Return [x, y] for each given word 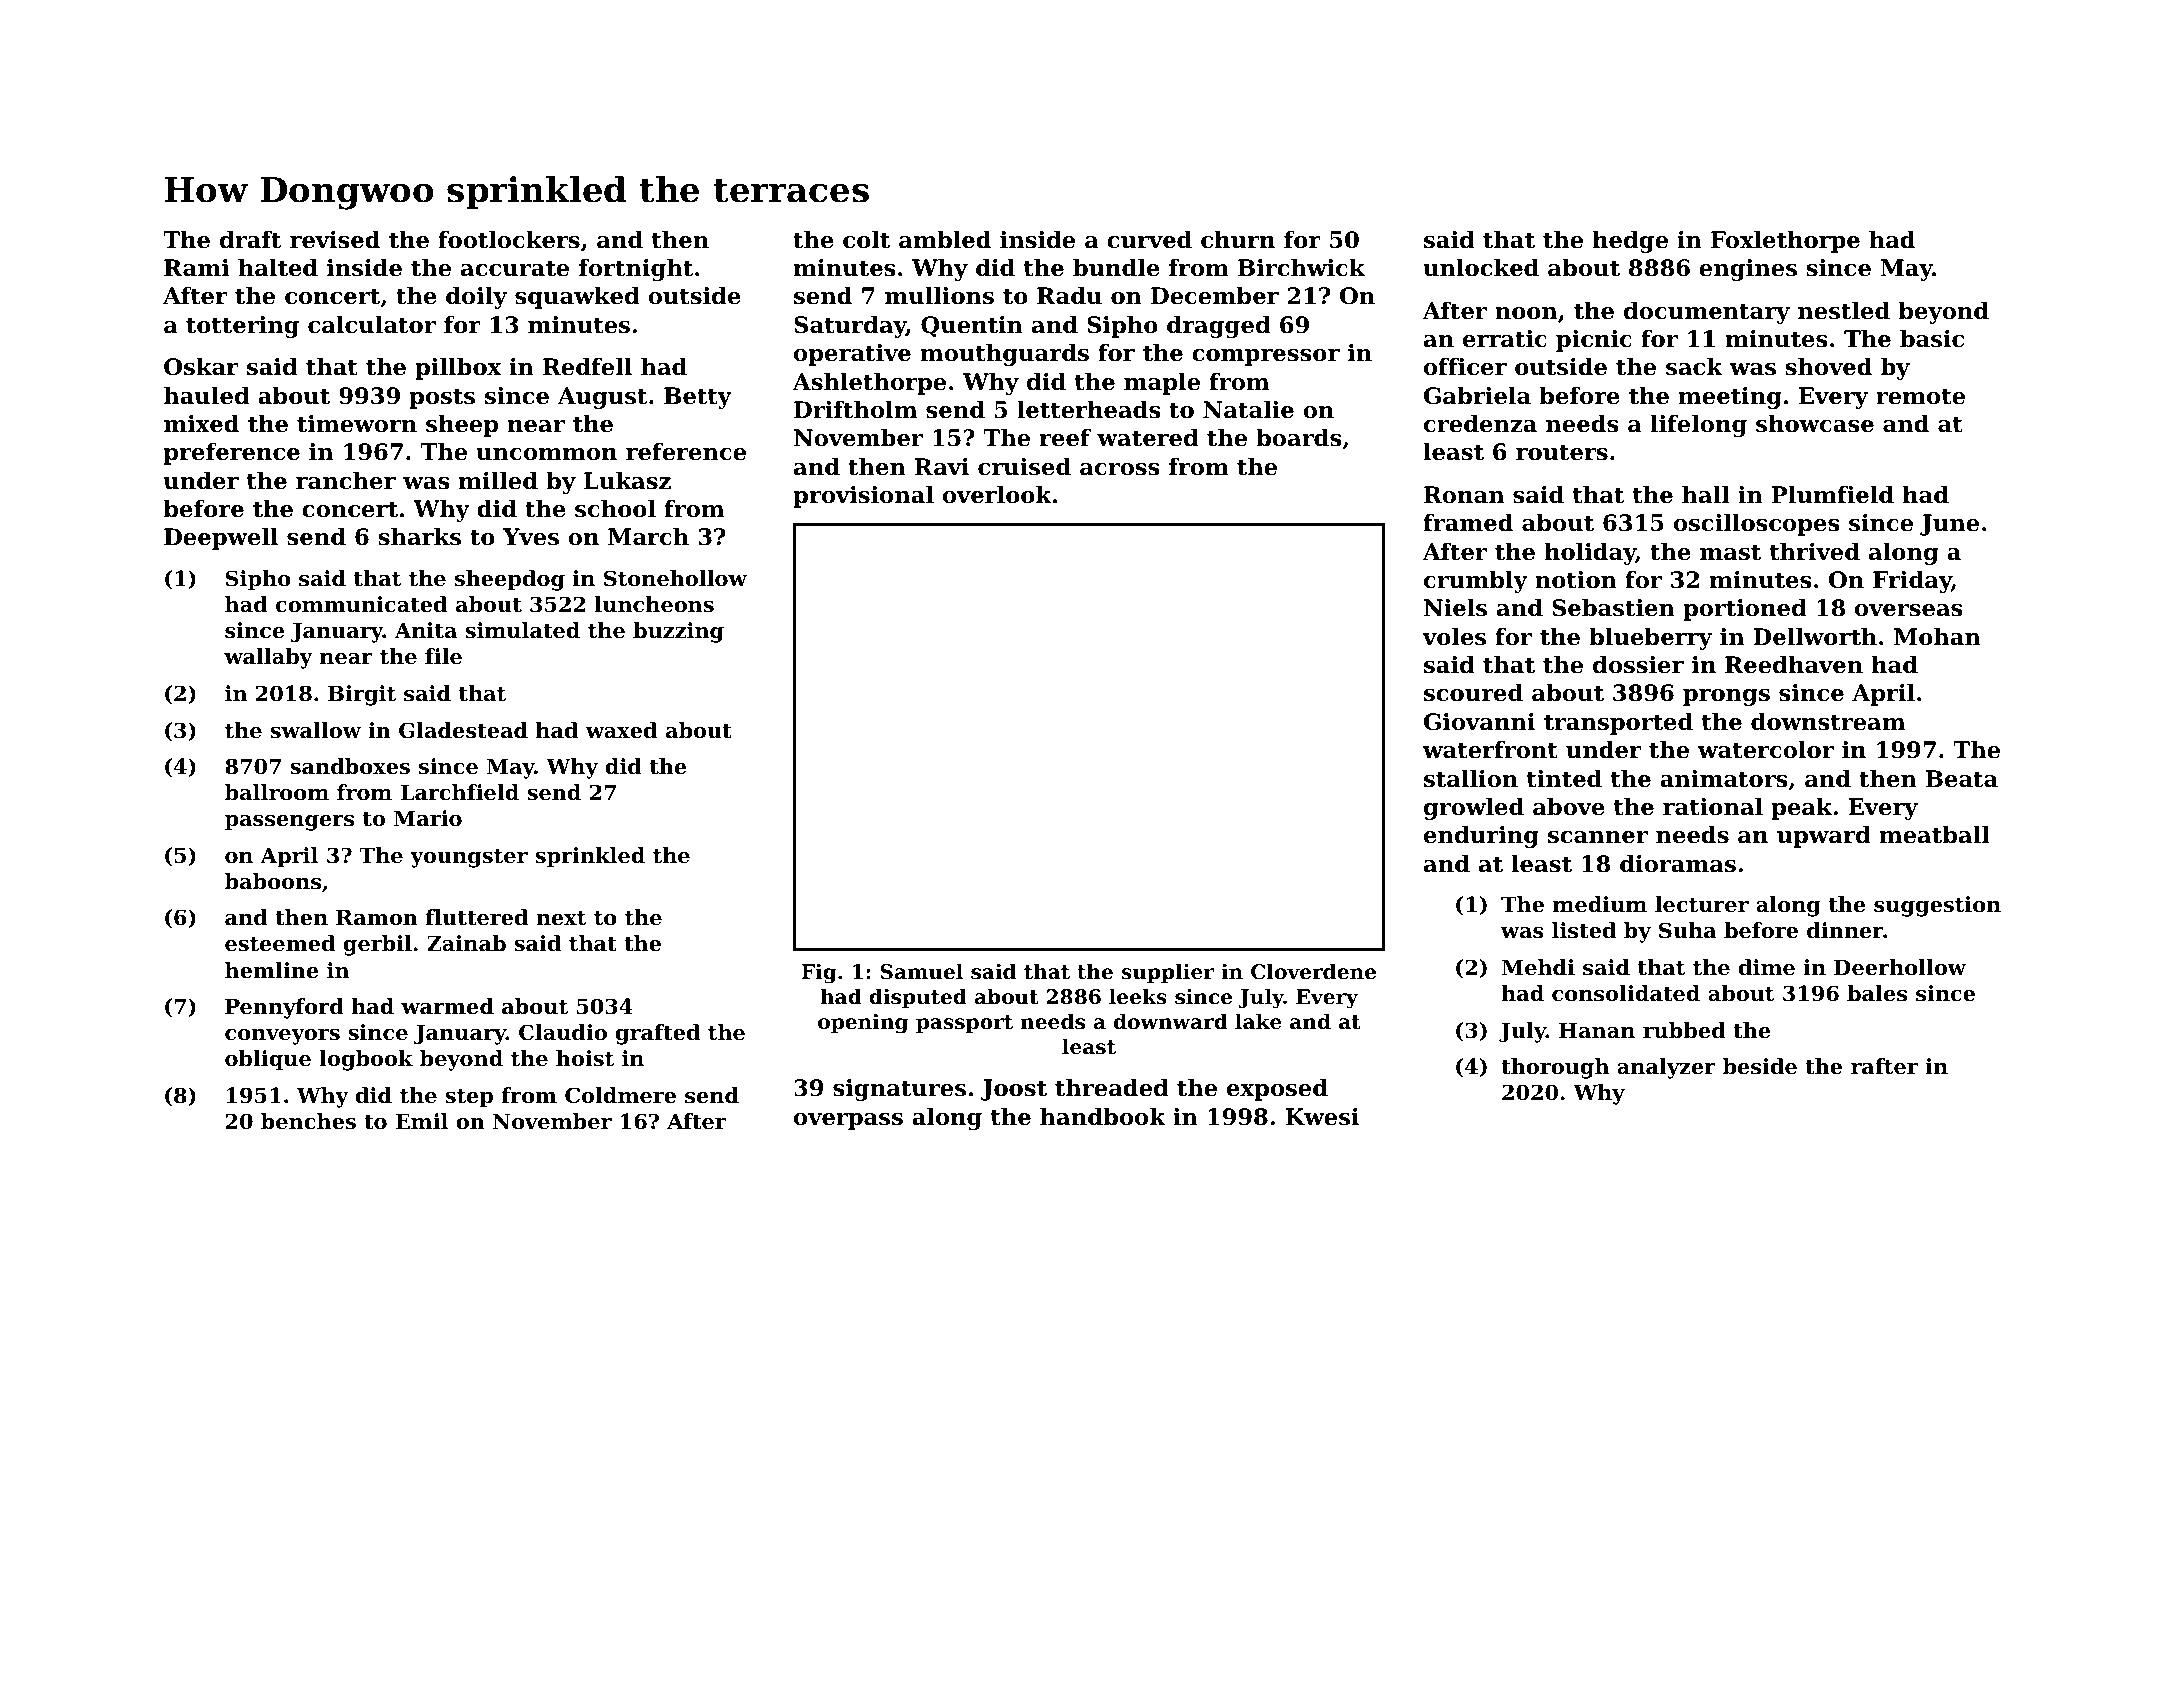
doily [476, 298]
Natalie [1248, 410]
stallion [1471, 779]
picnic [1594, 341]
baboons [273, 881]
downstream [1828, 722]
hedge [1630, 242]
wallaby [268, 658]
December [1215, 296]
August [603, 398]
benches [308, 1121]
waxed [621, 730]
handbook [1103, 1117]
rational [1713, 807]
